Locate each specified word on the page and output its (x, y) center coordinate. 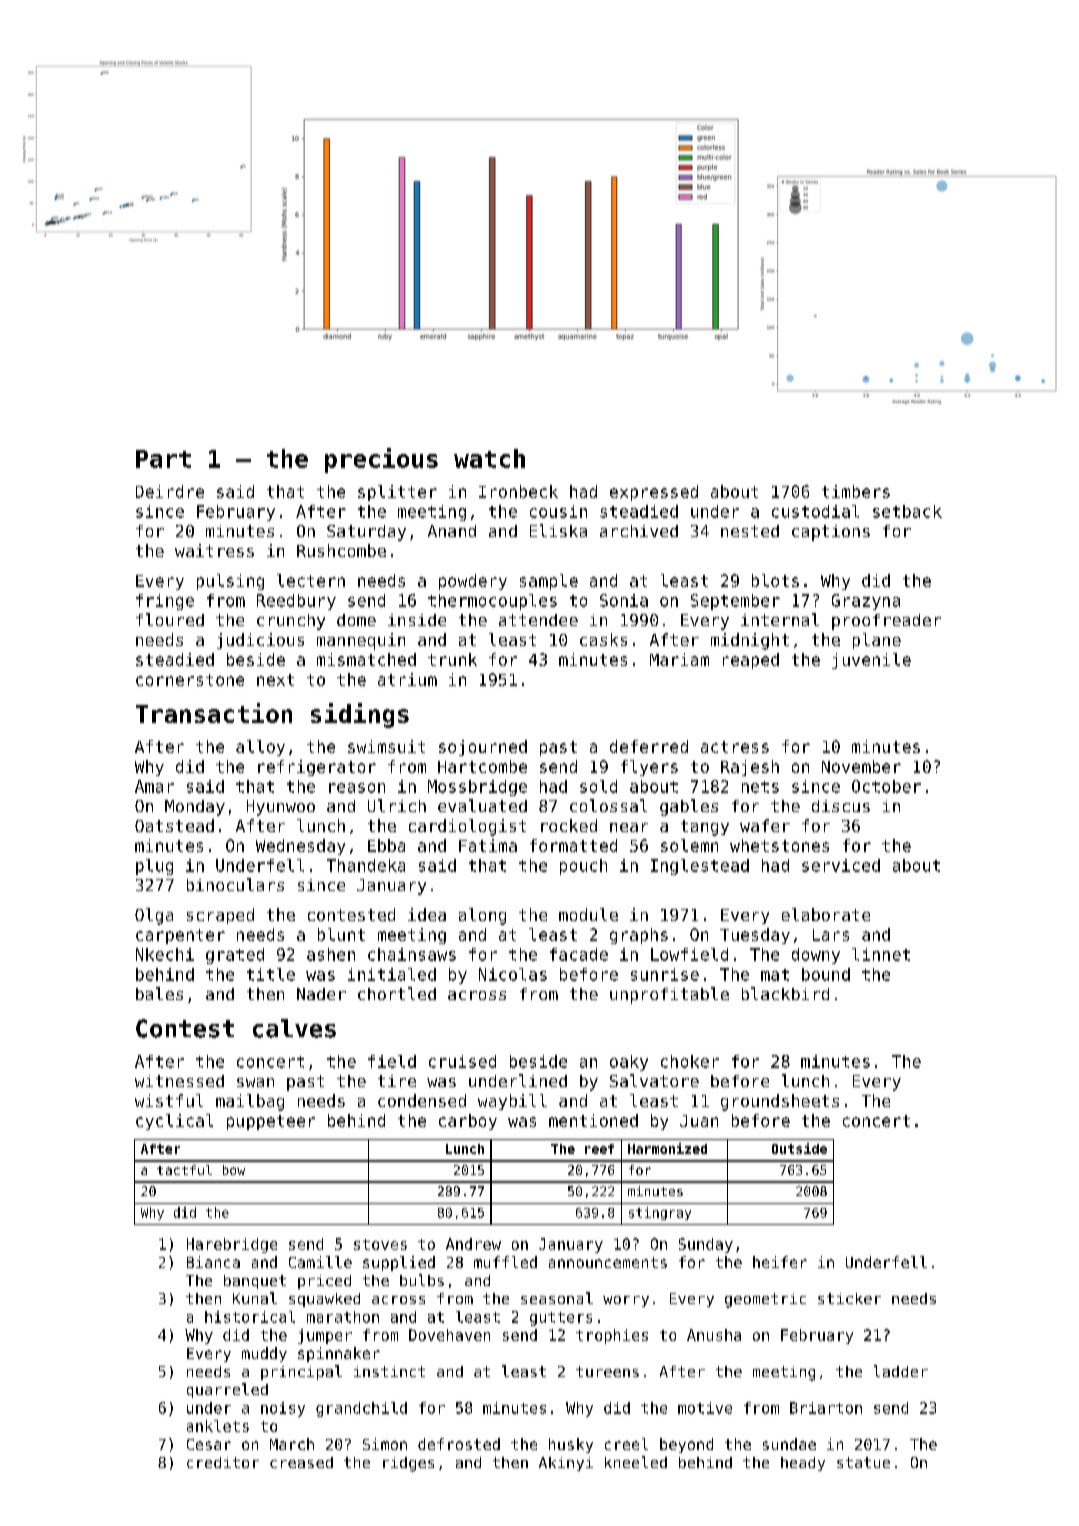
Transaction (214, 713)
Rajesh (750, 768)
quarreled (227, 1390)
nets (760, 787)
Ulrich (397, 805)
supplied (399, 1263)
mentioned (593, 1120)
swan (255, 1082)
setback (907, 511)
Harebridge (232, 1245)
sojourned (483, 748)
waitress (214, 550)
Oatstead (174, 825)
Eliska (558, 530)
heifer (780, 1262)
